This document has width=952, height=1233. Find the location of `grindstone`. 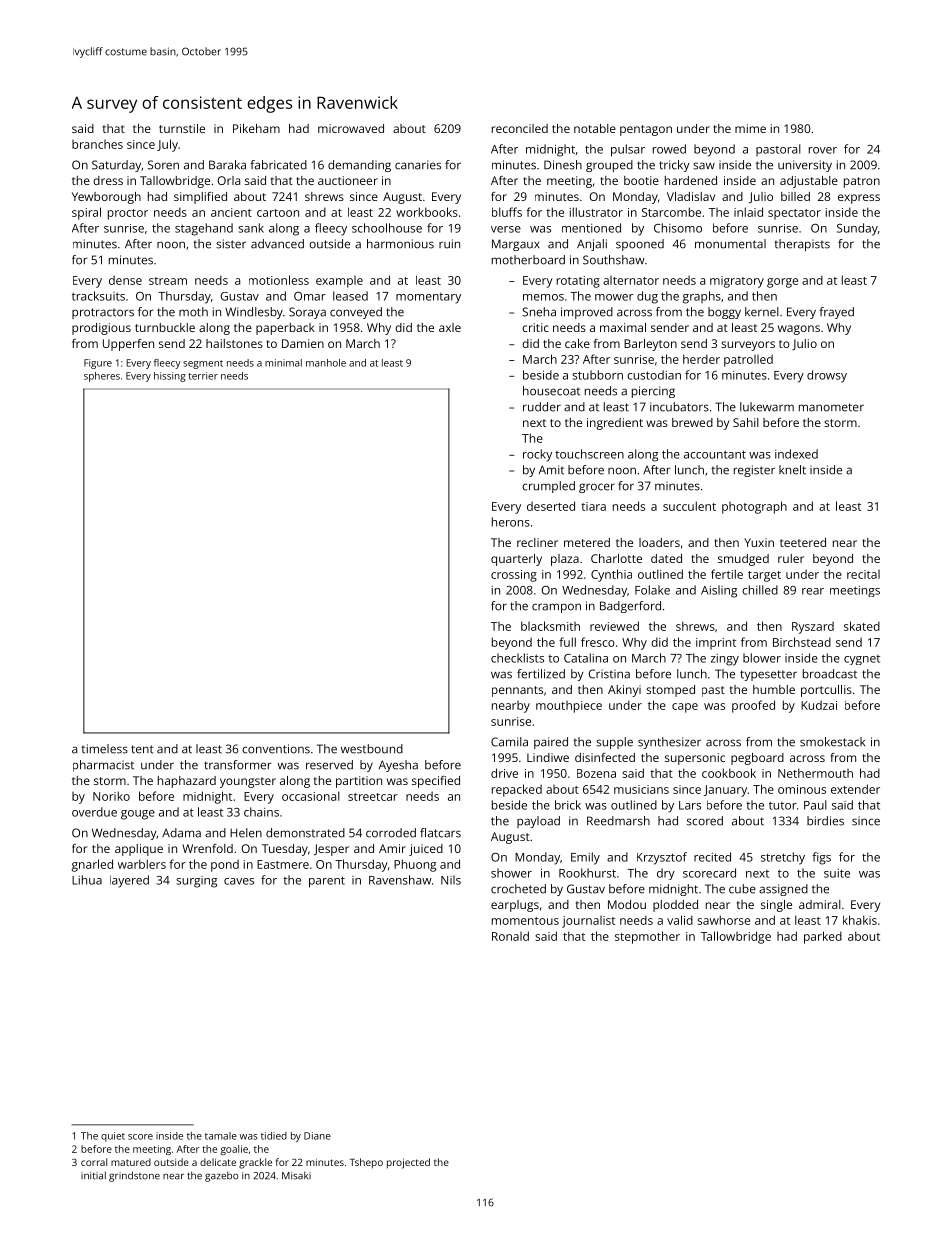

grindstone is located at coordinates (134, 1176).
